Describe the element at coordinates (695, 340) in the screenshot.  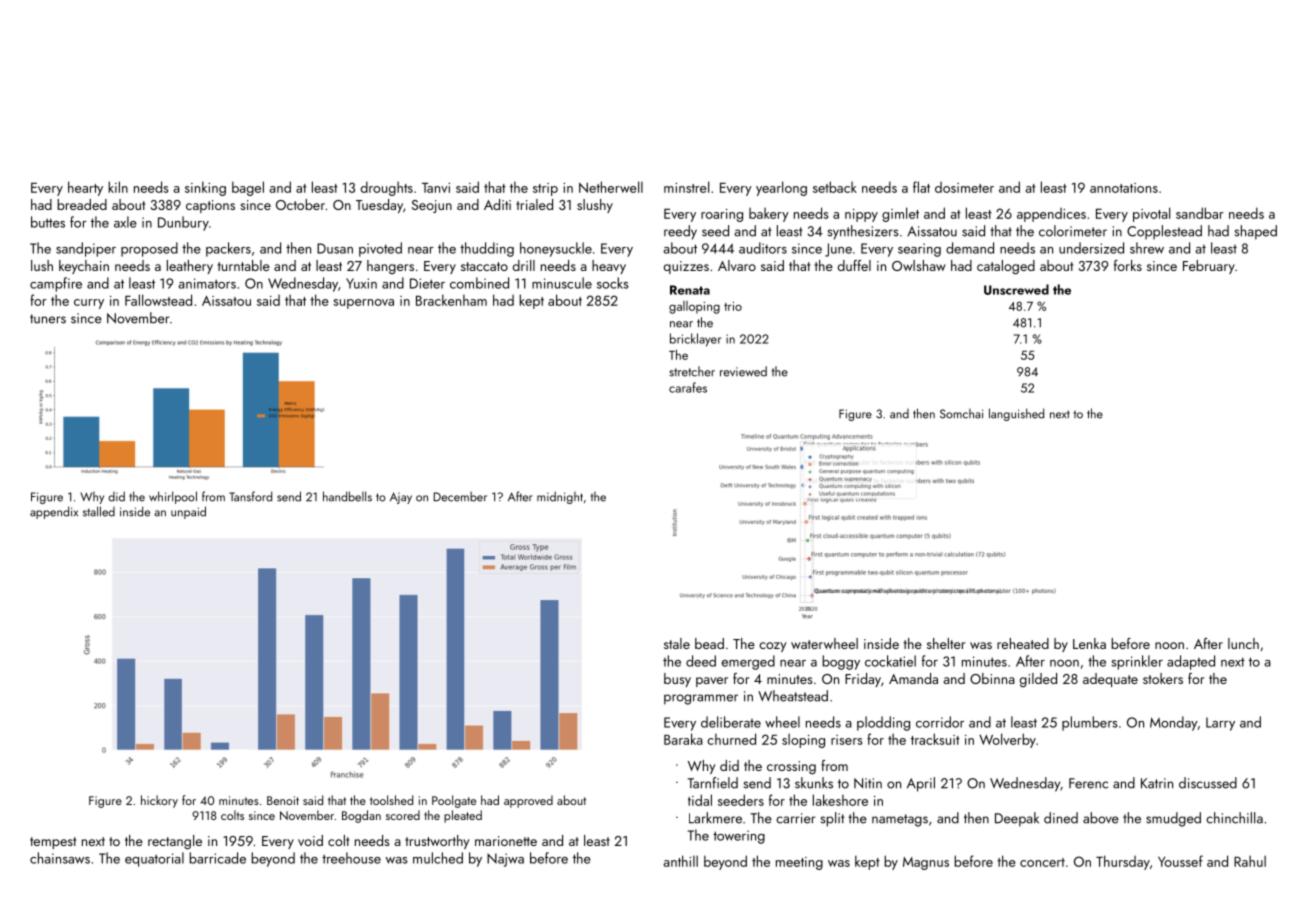
I see `bricklayer` at that location.
